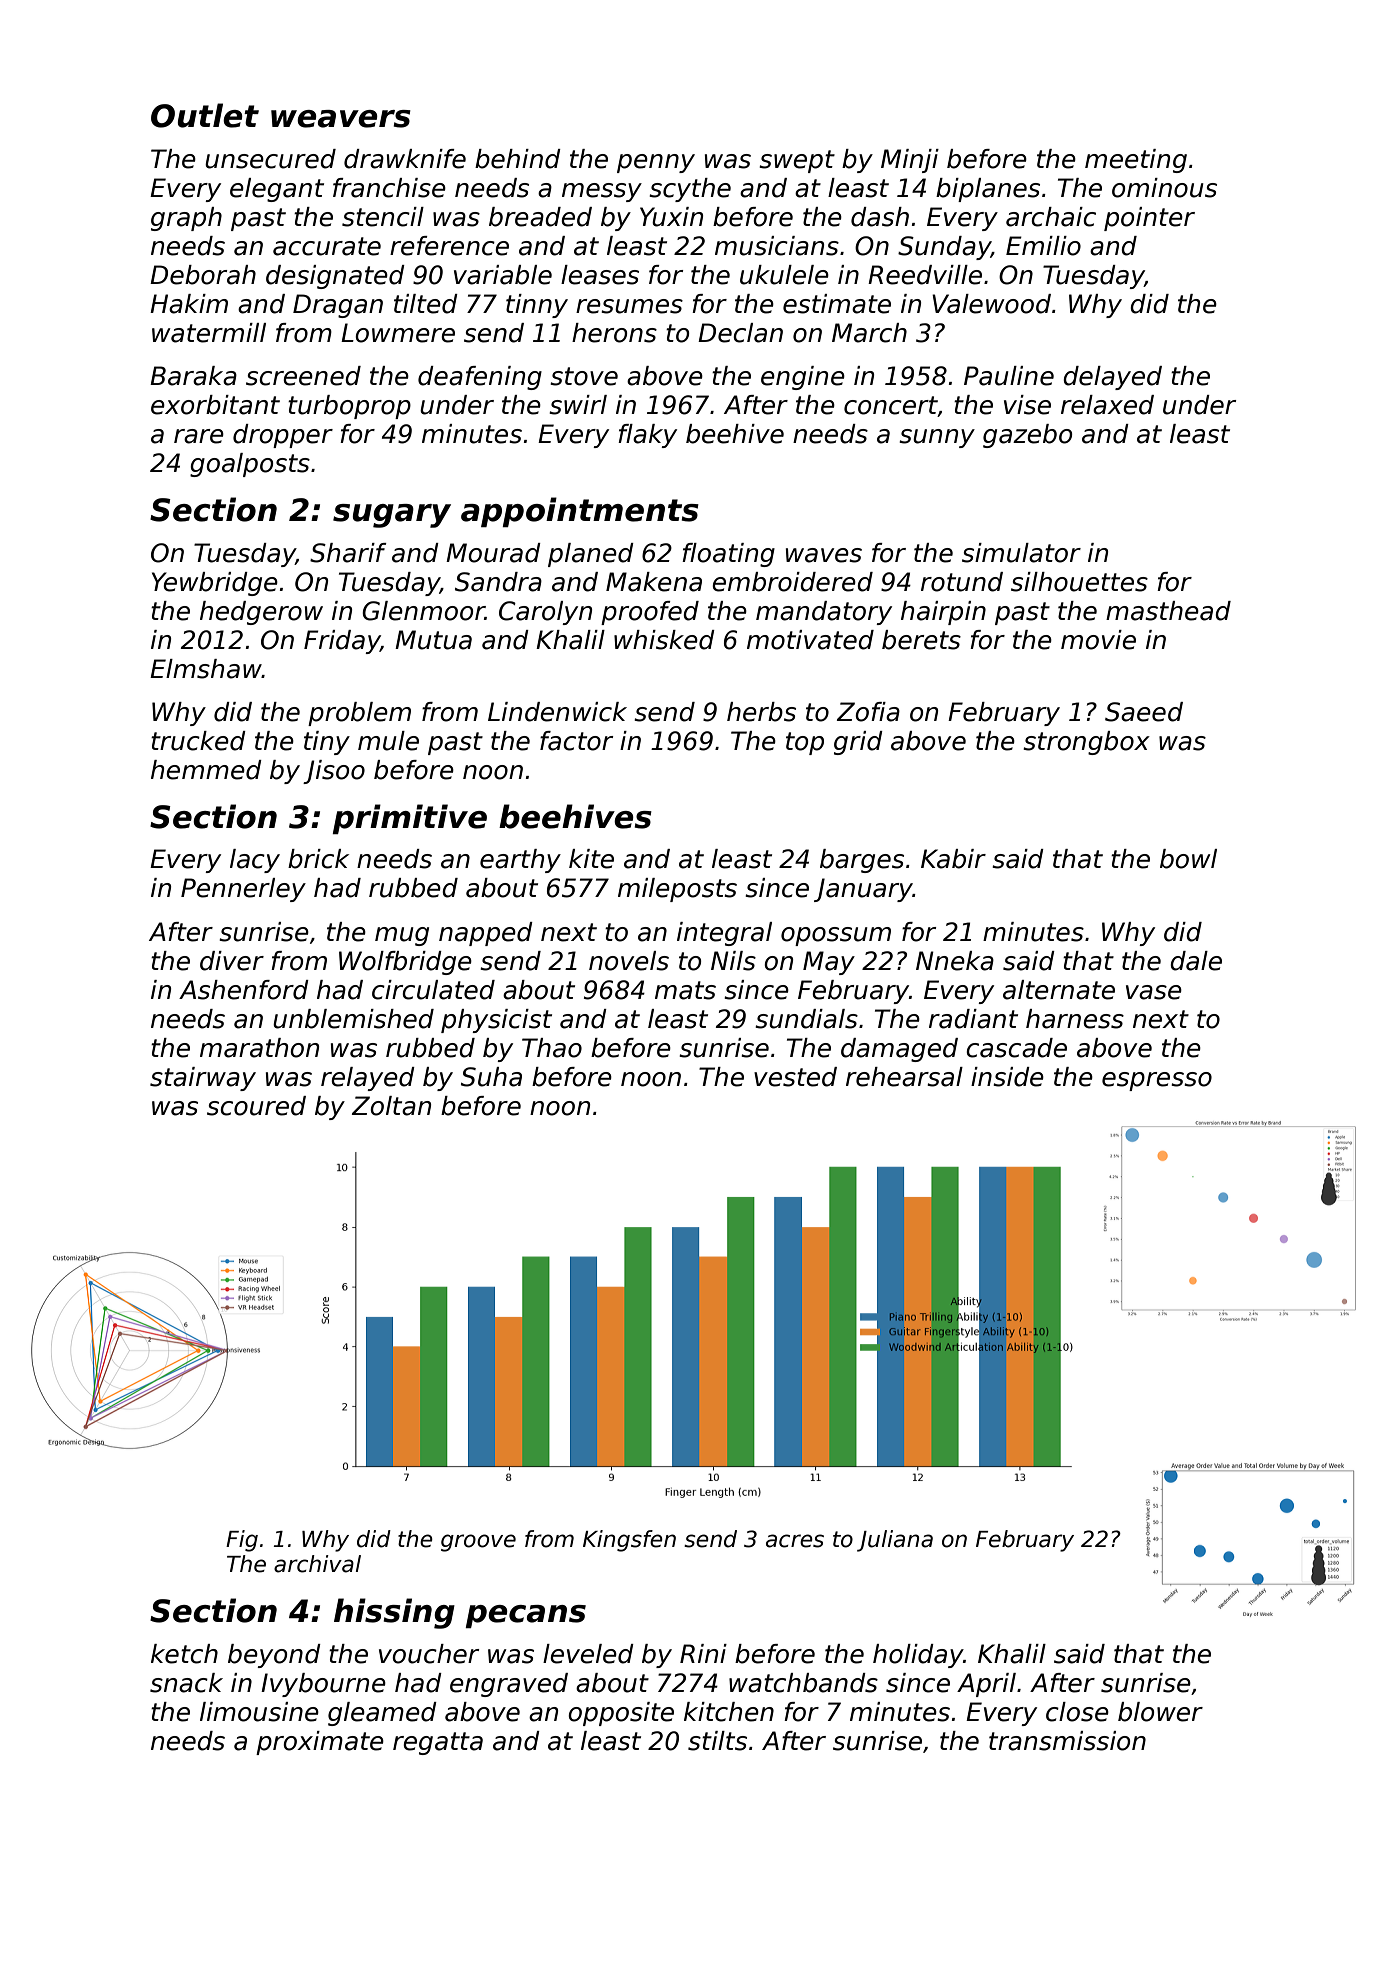 This screenshot has height=1969, width=1386. Describe the element at coordinates (338, 306) in the screenshot. I see `Dragan` at that location.
